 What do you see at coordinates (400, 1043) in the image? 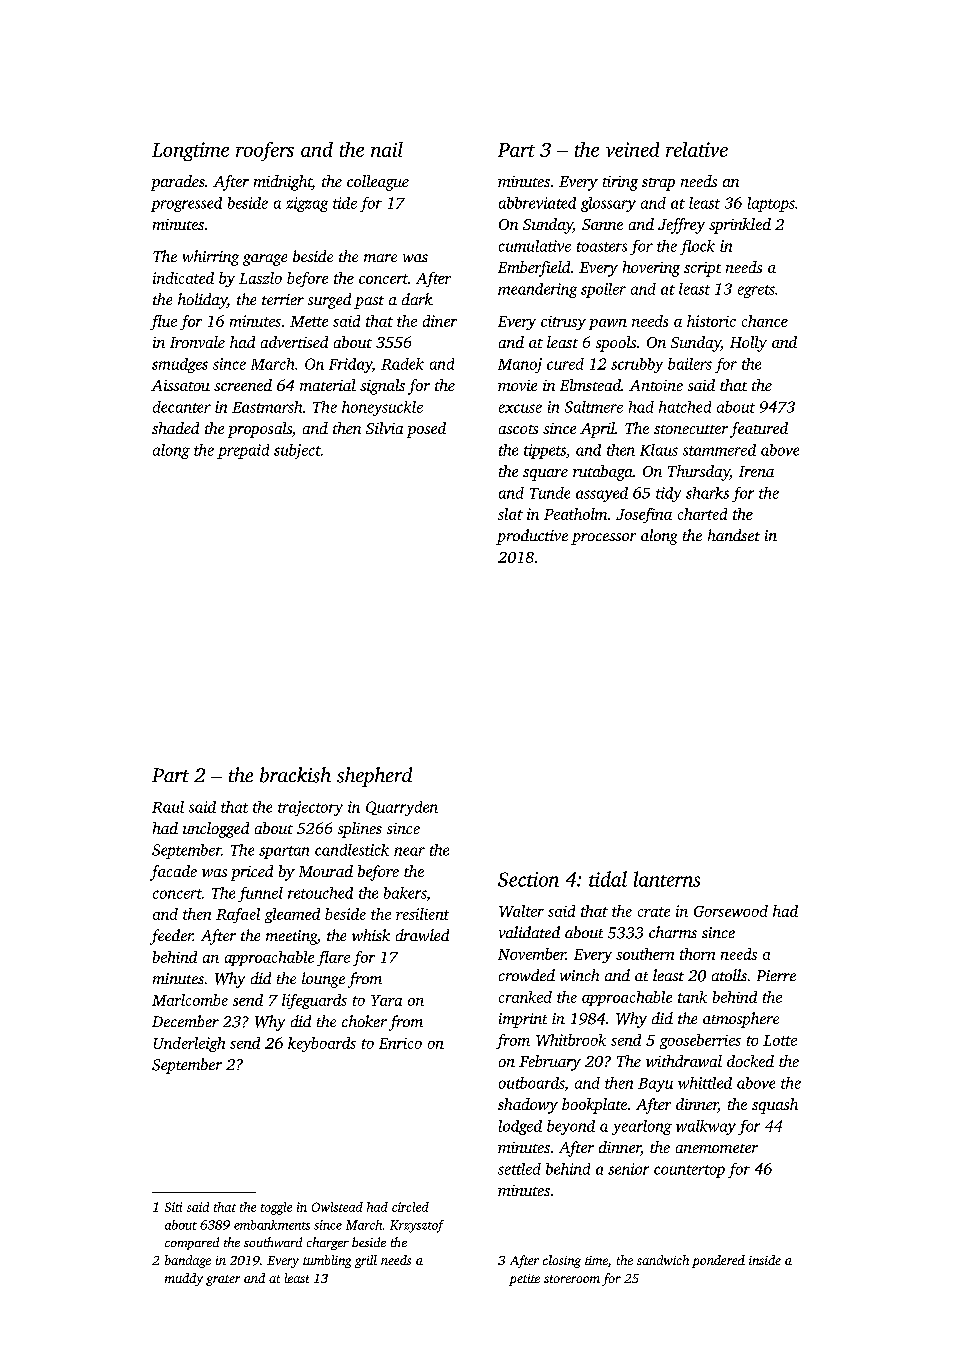
I see `Enrico` at bounding box center [400, 1043].
